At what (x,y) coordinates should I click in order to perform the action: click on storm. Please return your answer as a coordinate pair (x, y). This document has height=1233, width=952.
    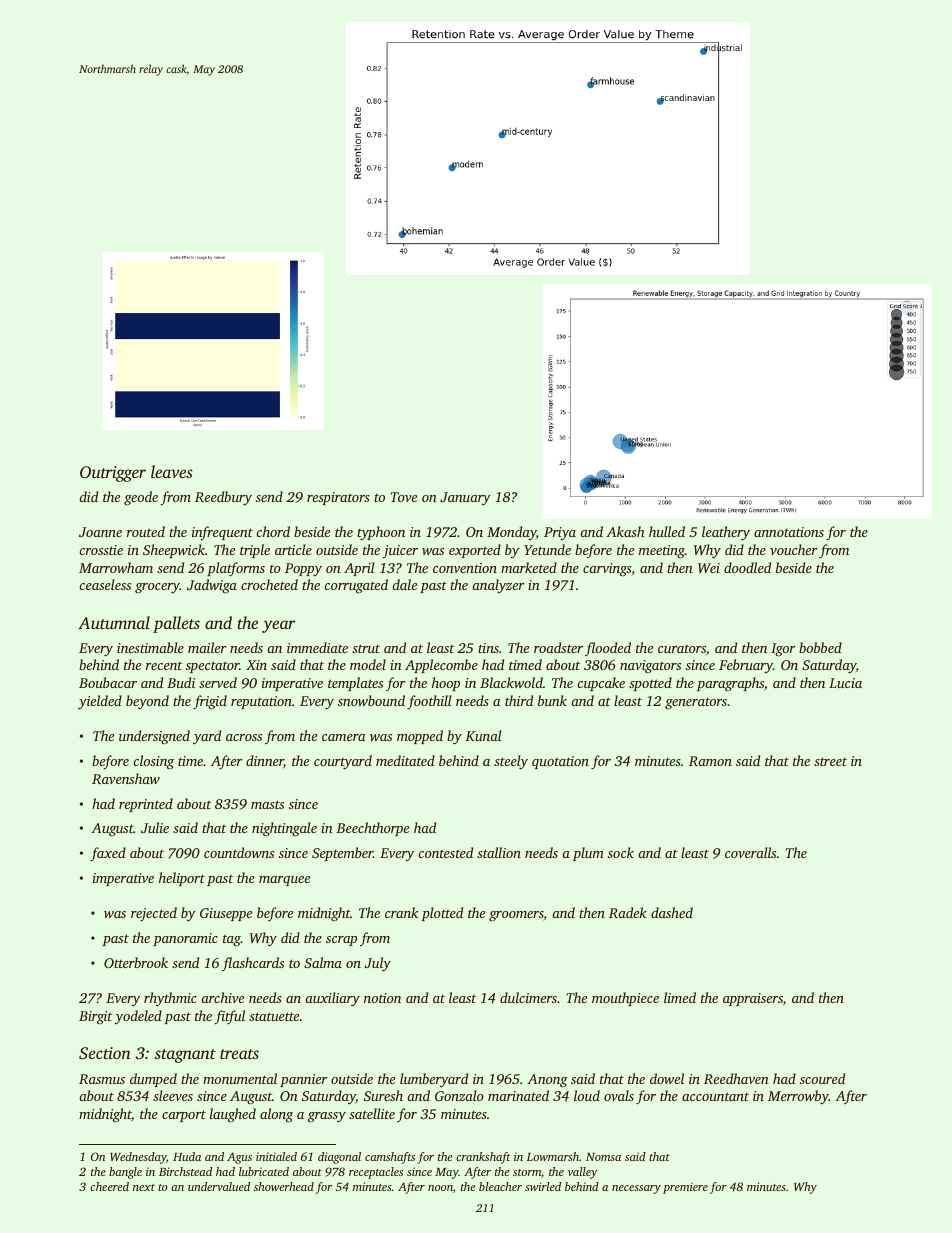
    Looking at the image, I should click on (527, 1172).
